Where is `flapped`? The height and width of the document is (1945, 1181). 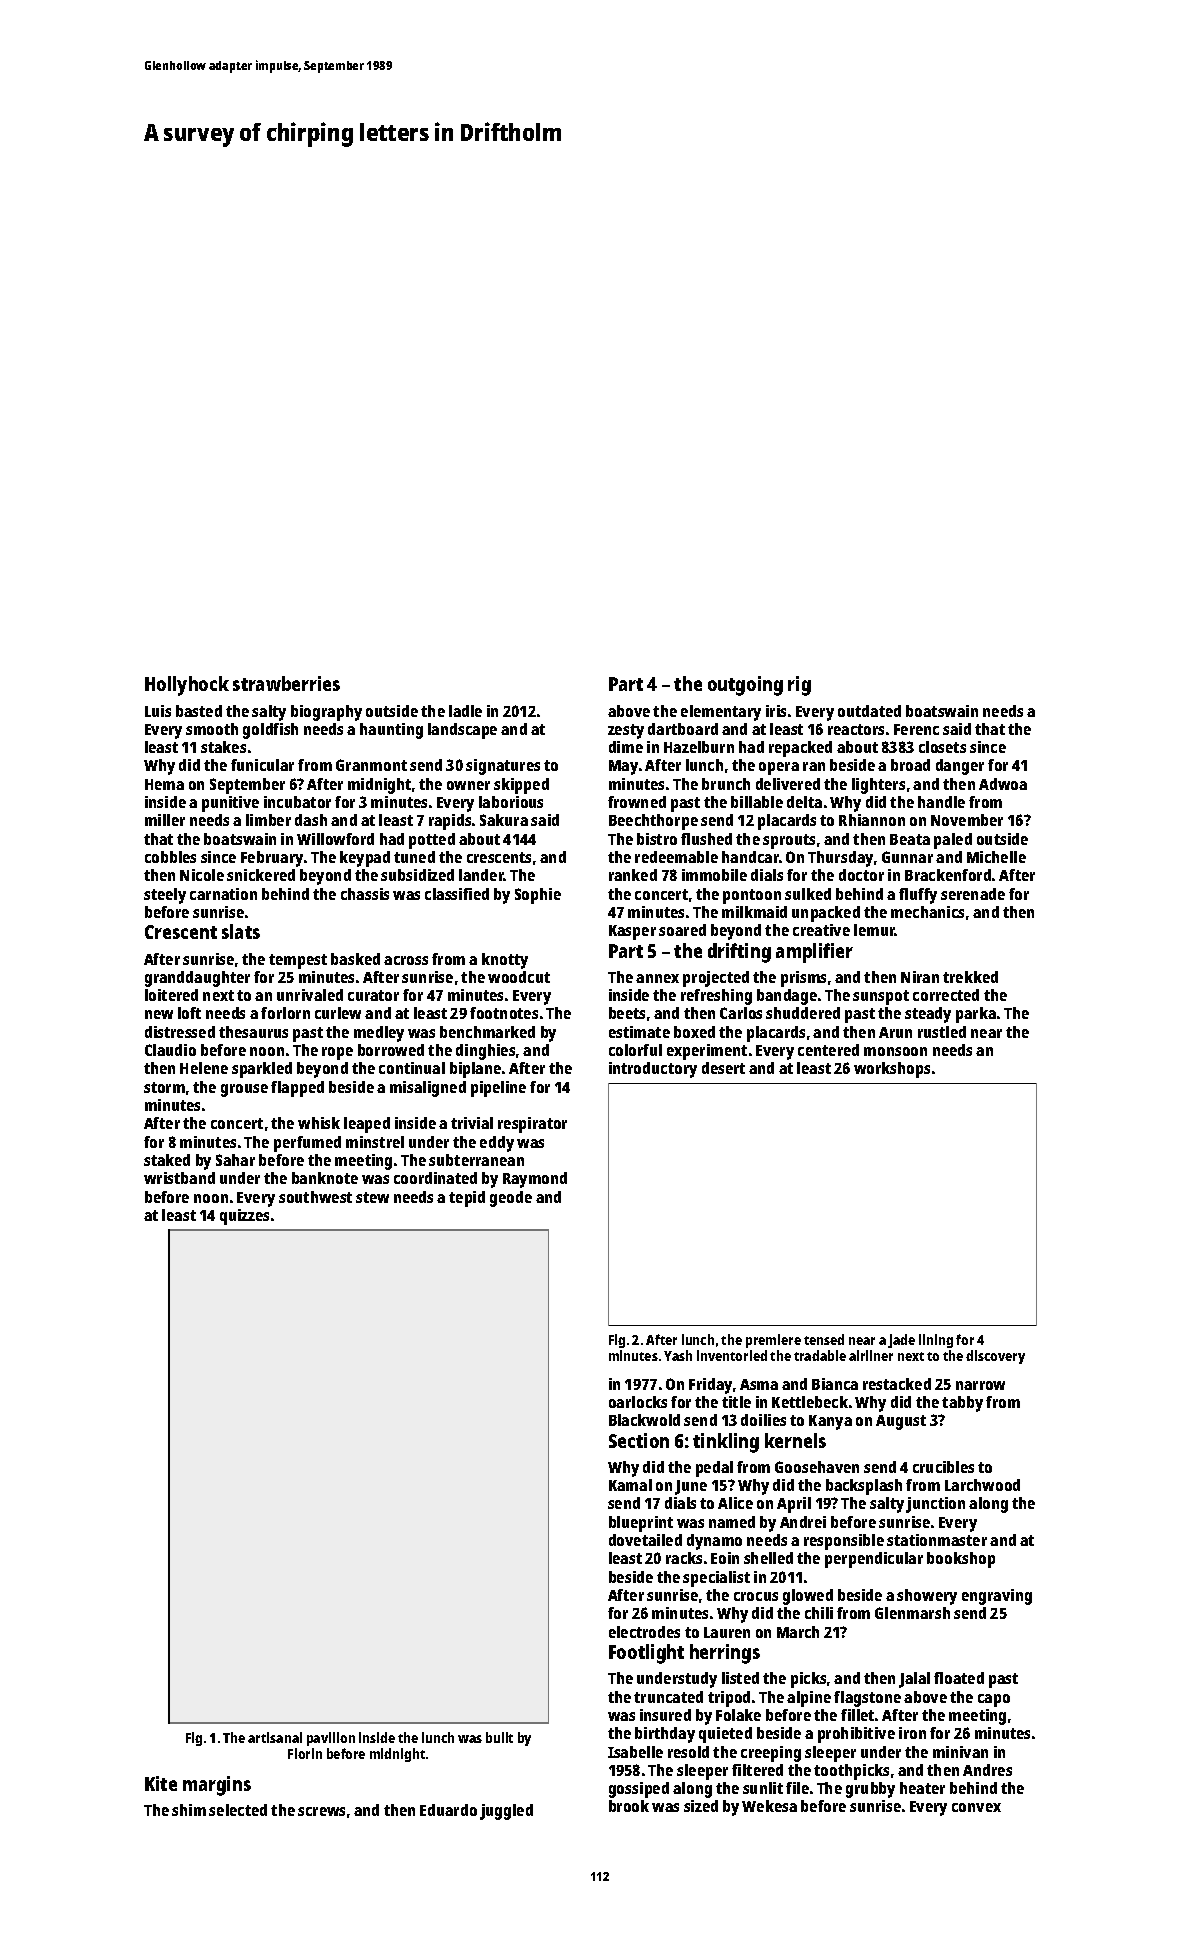
flapped is located at coordinates (297, 1089).
